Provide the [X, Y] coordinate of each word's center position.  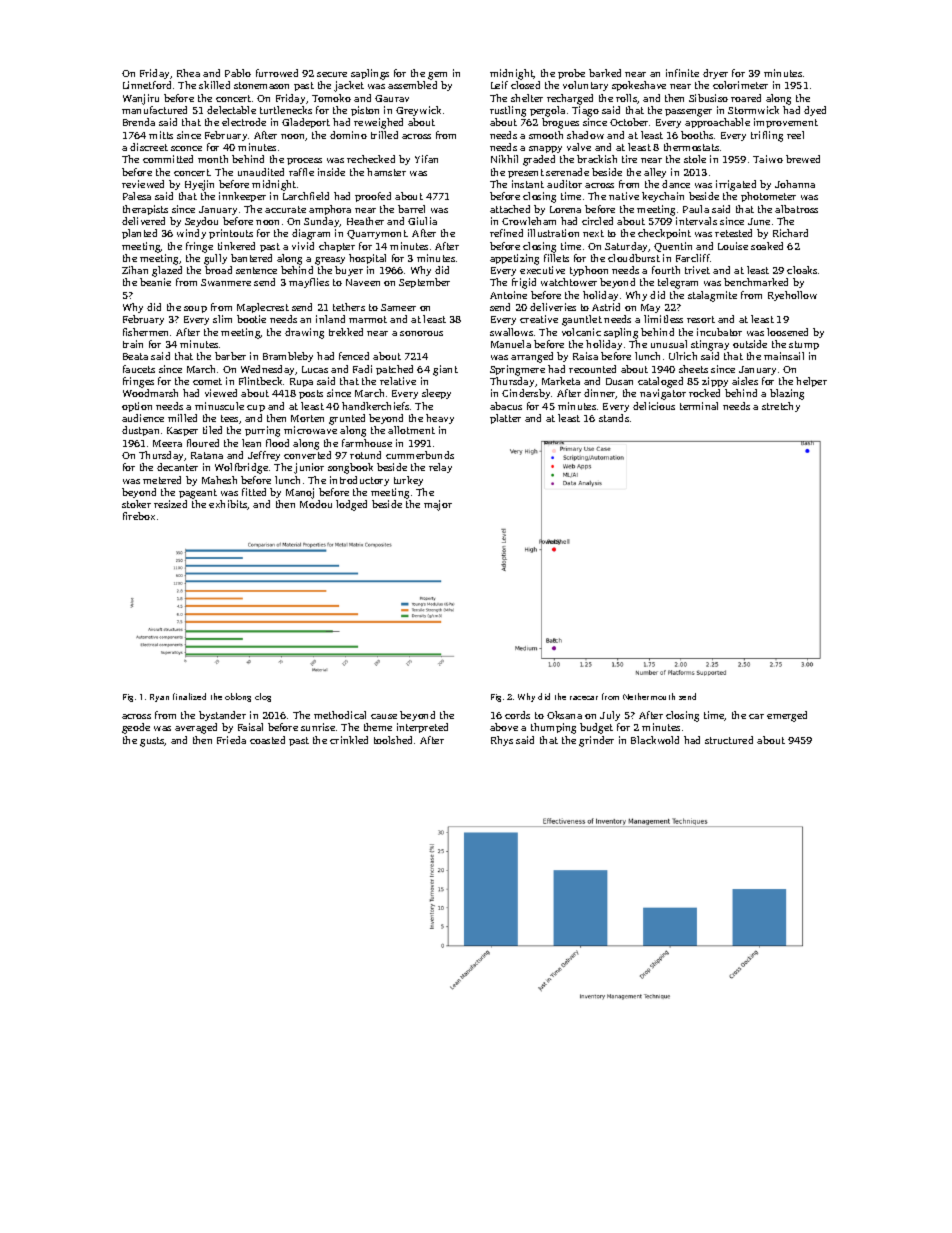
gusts [152, 742]
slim [222, 319]
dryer [715, 74]
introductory [359, 481]
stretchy [781, 407]
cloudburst [634, 258]
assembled [412, 85]
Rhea [188, 73]
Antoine [508, 295]
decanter [177, 467]
